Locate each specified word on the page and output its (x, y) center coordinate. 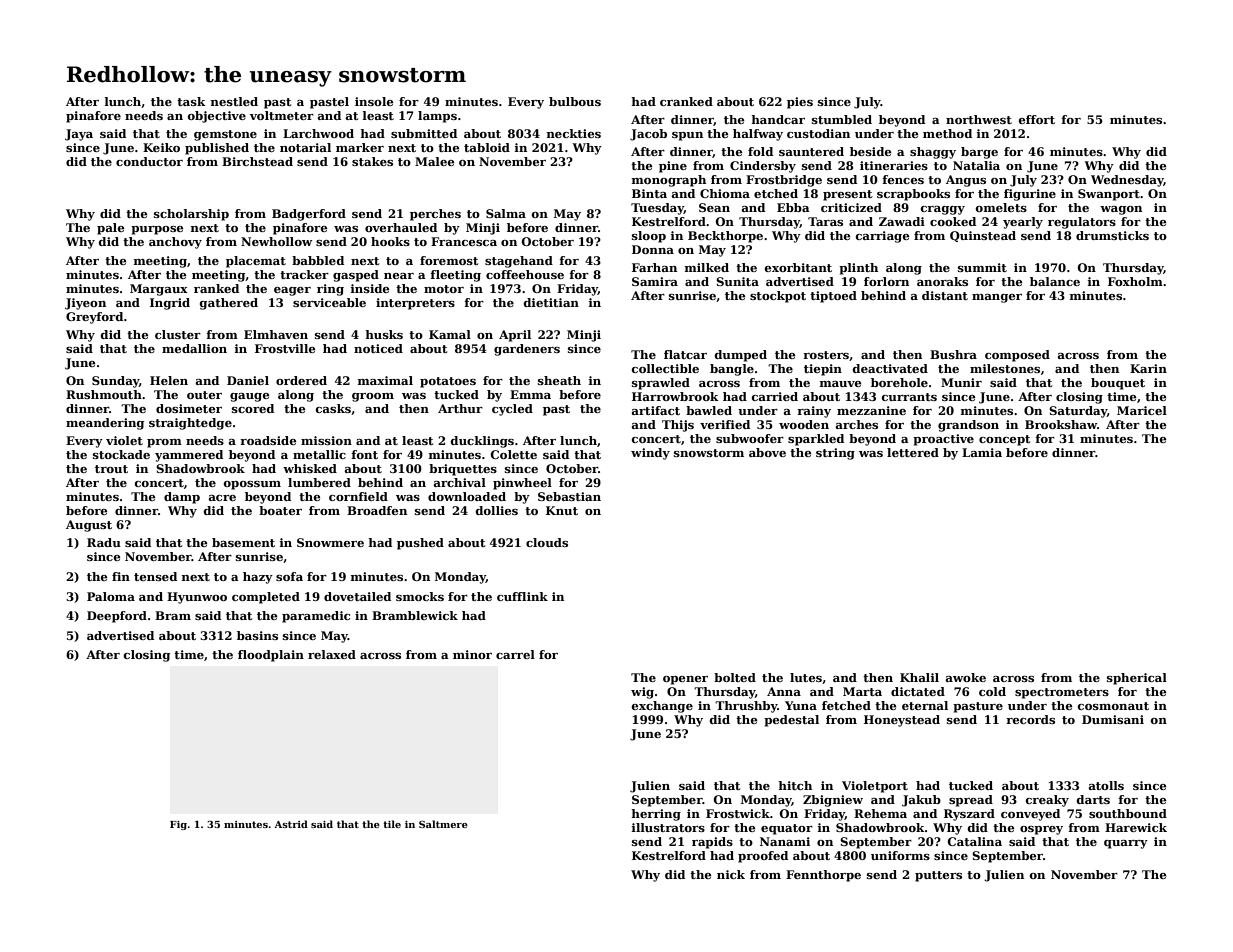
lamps (437, 117)
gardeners (527, 350)
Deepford (117, 617)
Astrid (291, 824)
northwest (979, 119)
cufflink (522, 596)
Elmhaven (276, 334)
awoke (965, 677)
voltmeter (282, 115)
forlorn (886, 281)
